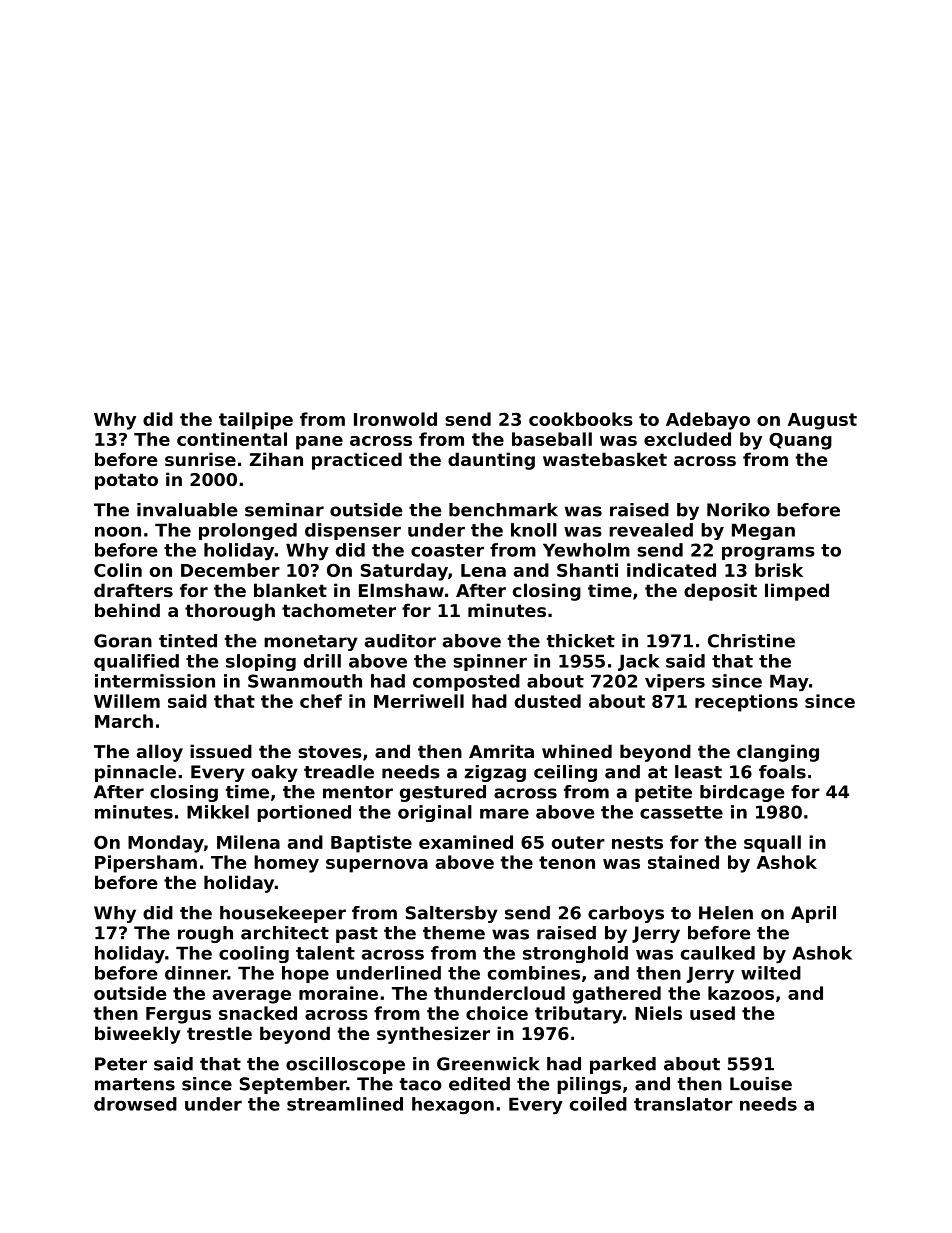 The width and height of the screenshot is (952, 1233). What do you see at coordinates (188, 641) in the screenshot?
I see `tinted` at bounding box center [188, 641].
